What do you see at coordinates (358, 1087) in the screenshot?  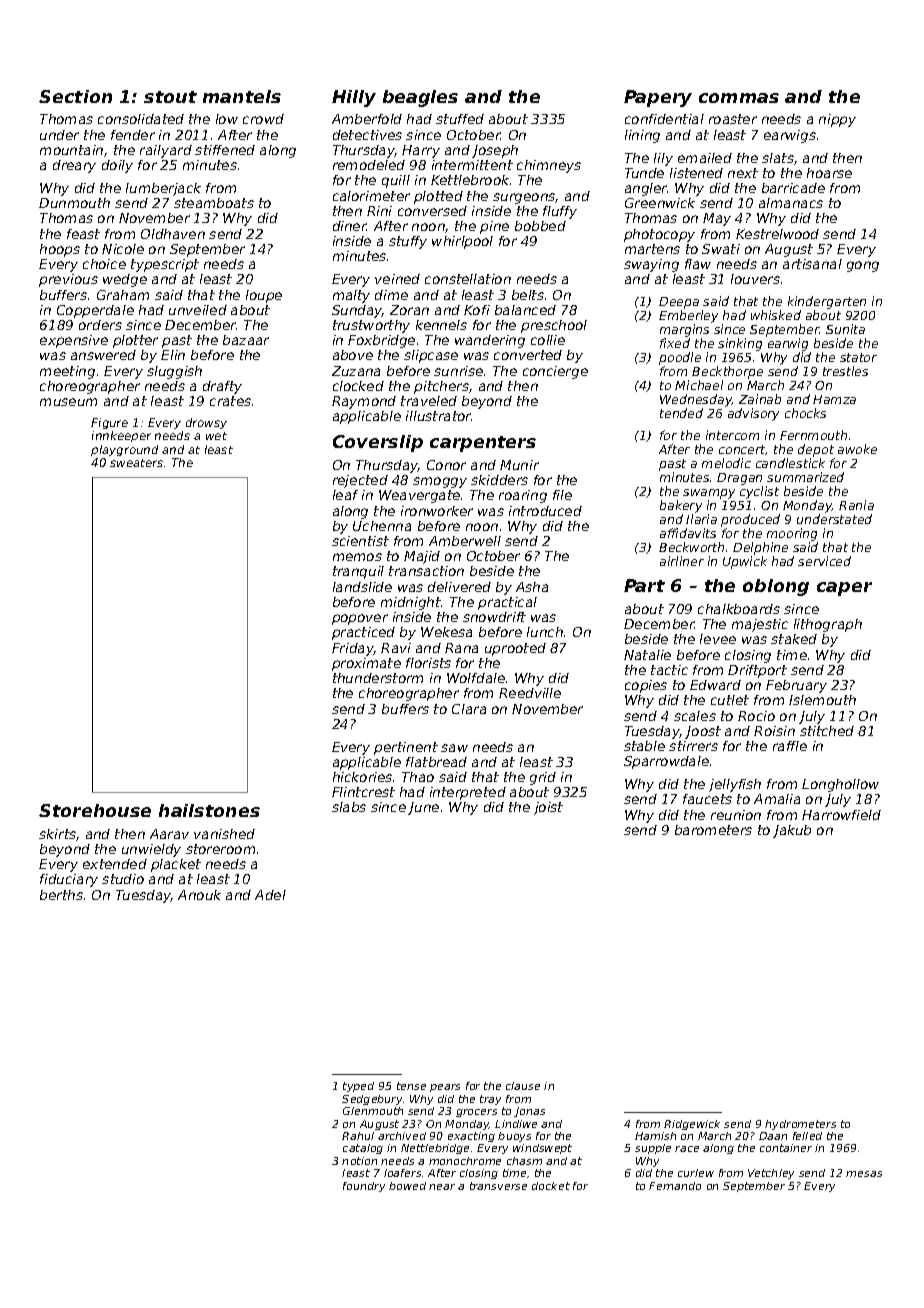 I see `typed` at bounding box center [358, 1087].
